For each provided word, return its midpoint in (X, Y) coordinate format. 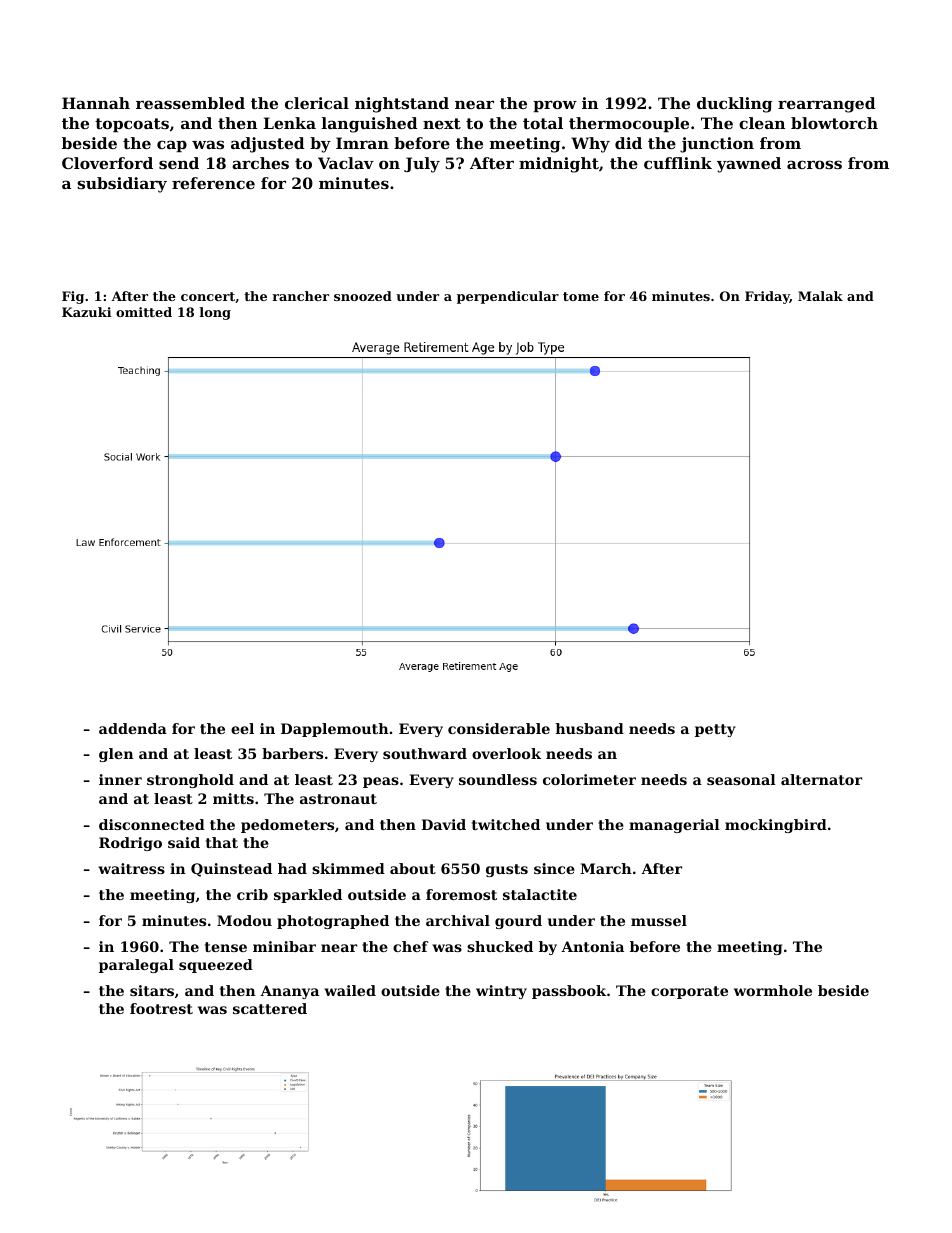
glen (116, 755)
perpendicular (508, 297)
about (413, 868)
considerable (499, 728)
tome (581, 296)
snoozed (363, 296)
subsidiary (122, 185)
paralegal (136, 966)
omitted (144, 312)
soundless (498, 779)
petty (715, 730)
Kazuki (87, 312)
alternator (821, 779)
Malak (820, 296)
